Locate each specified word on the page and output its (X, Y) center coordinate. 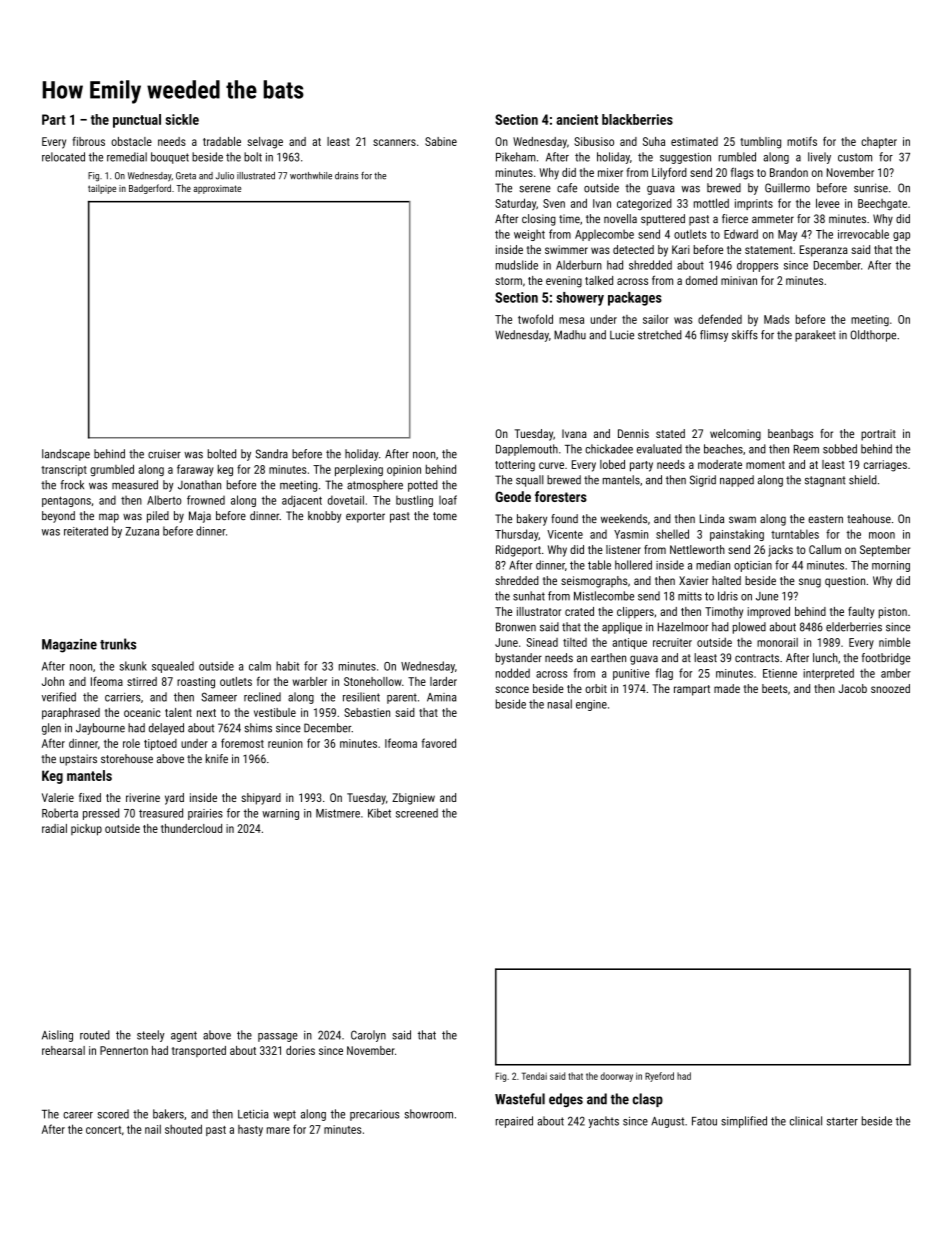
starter (842, 1121)
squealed (173, 667)
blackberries (637, 119)
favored (439, 743)
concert (103, 1130)
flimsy (714, 336)
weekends (624, 518)
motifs (802, 141)
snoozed (890, 688)
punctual (137, 121)
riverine (143, 797)
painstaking (737, 535)
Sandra (271, 454)
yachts (603, 1122)
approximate (217, 189)
